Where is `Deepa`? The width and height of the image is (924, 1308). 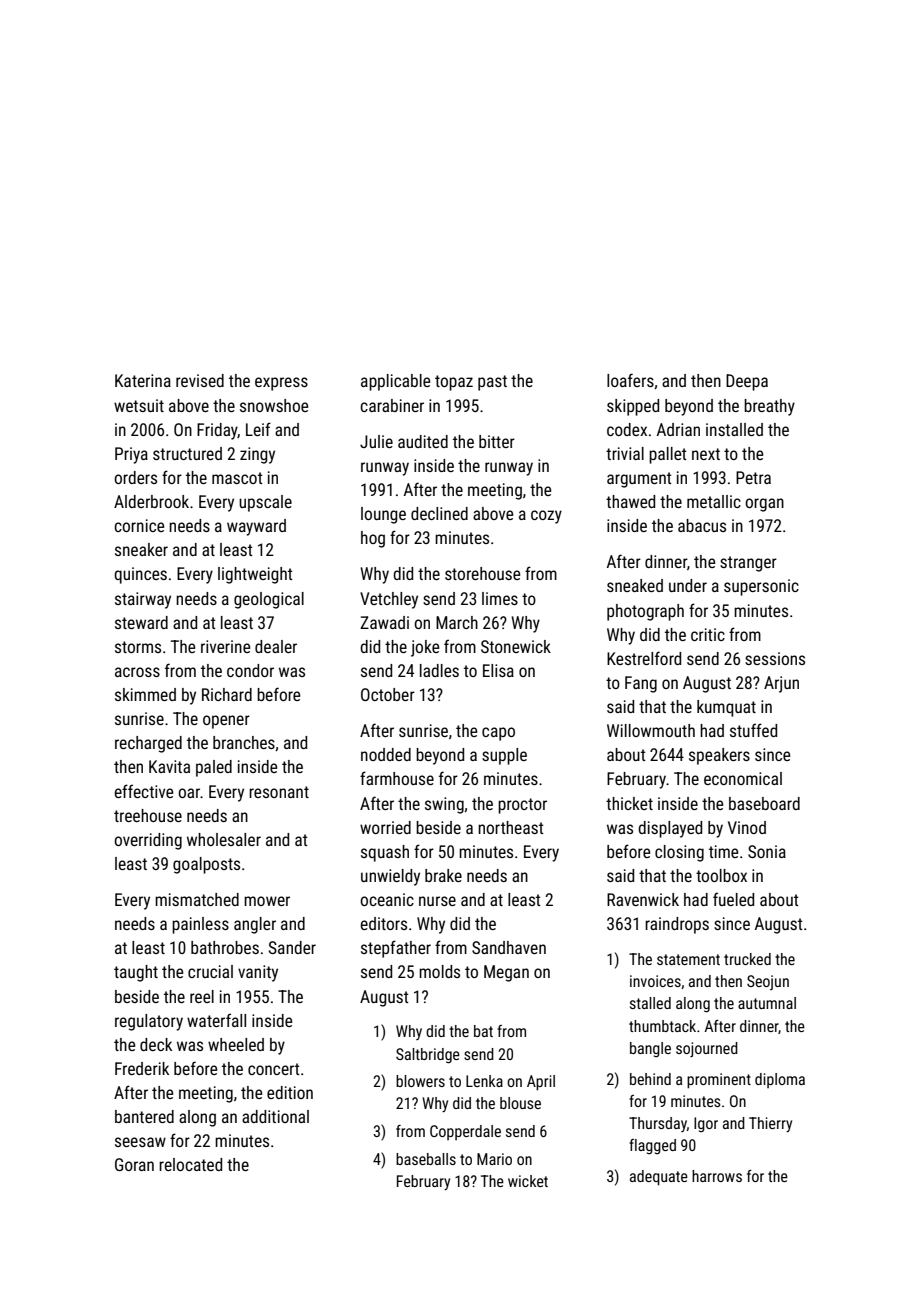 Deepa is located at coordinates (747, 382).
